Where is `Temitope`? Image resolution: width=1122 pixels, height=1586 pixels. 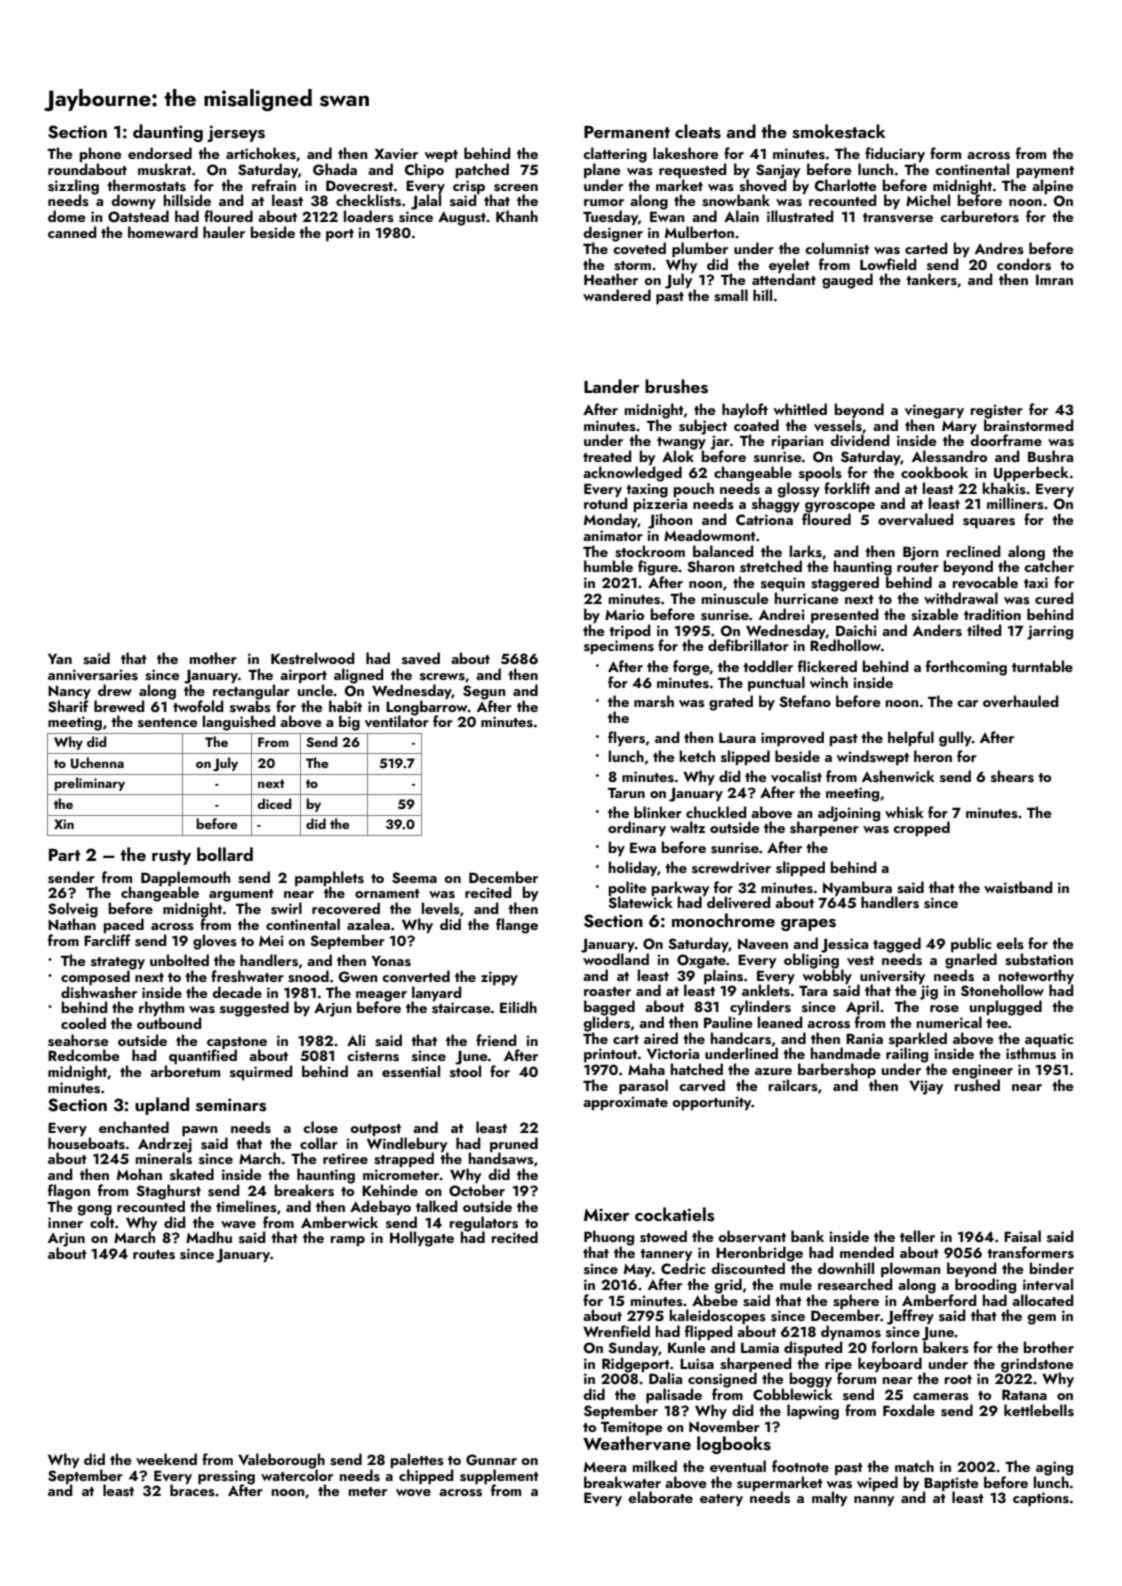
Temitope is located at coordinates (632, 1428).
